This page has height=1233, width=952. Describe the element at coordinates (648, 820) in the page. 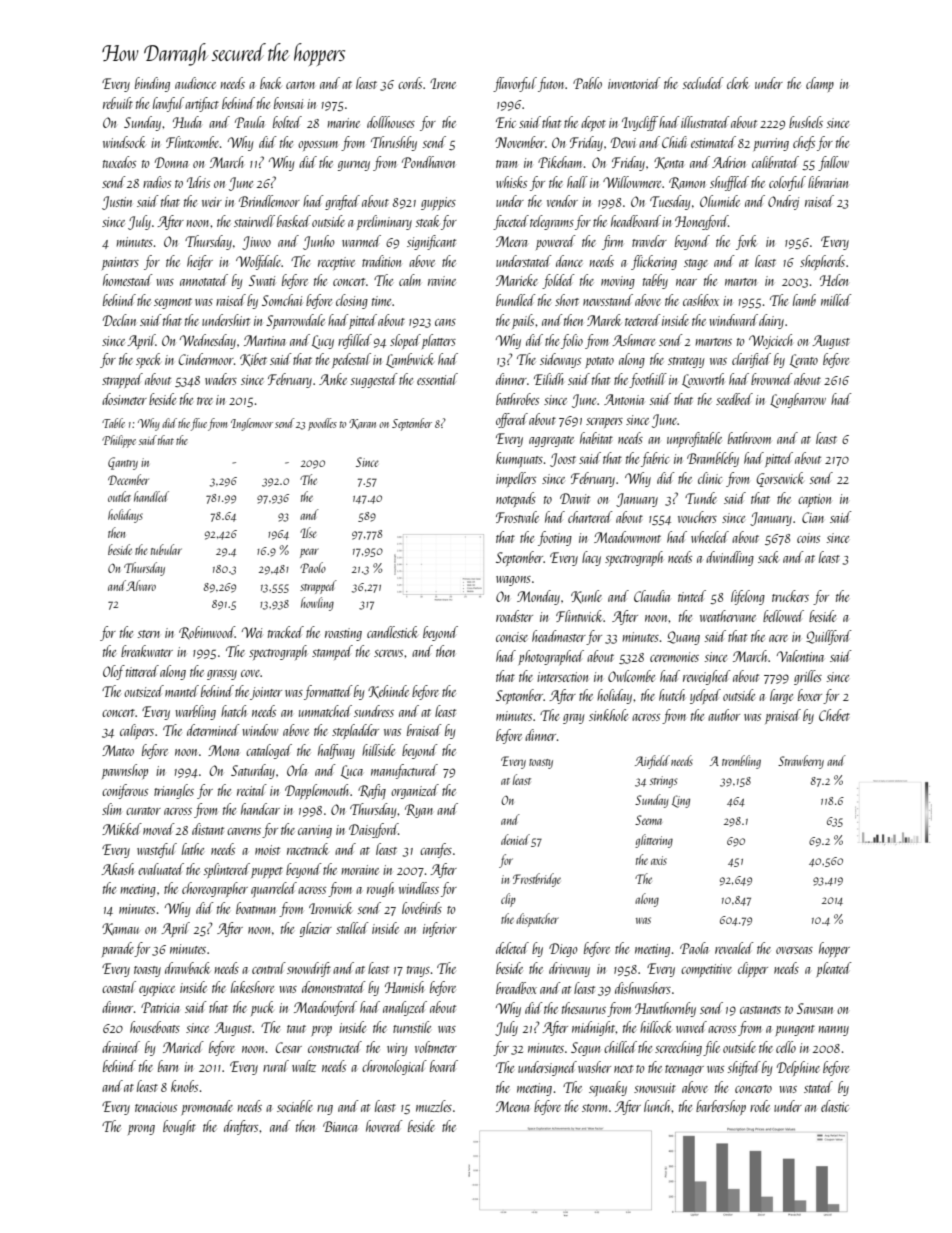

I see `Seema` at that location.
